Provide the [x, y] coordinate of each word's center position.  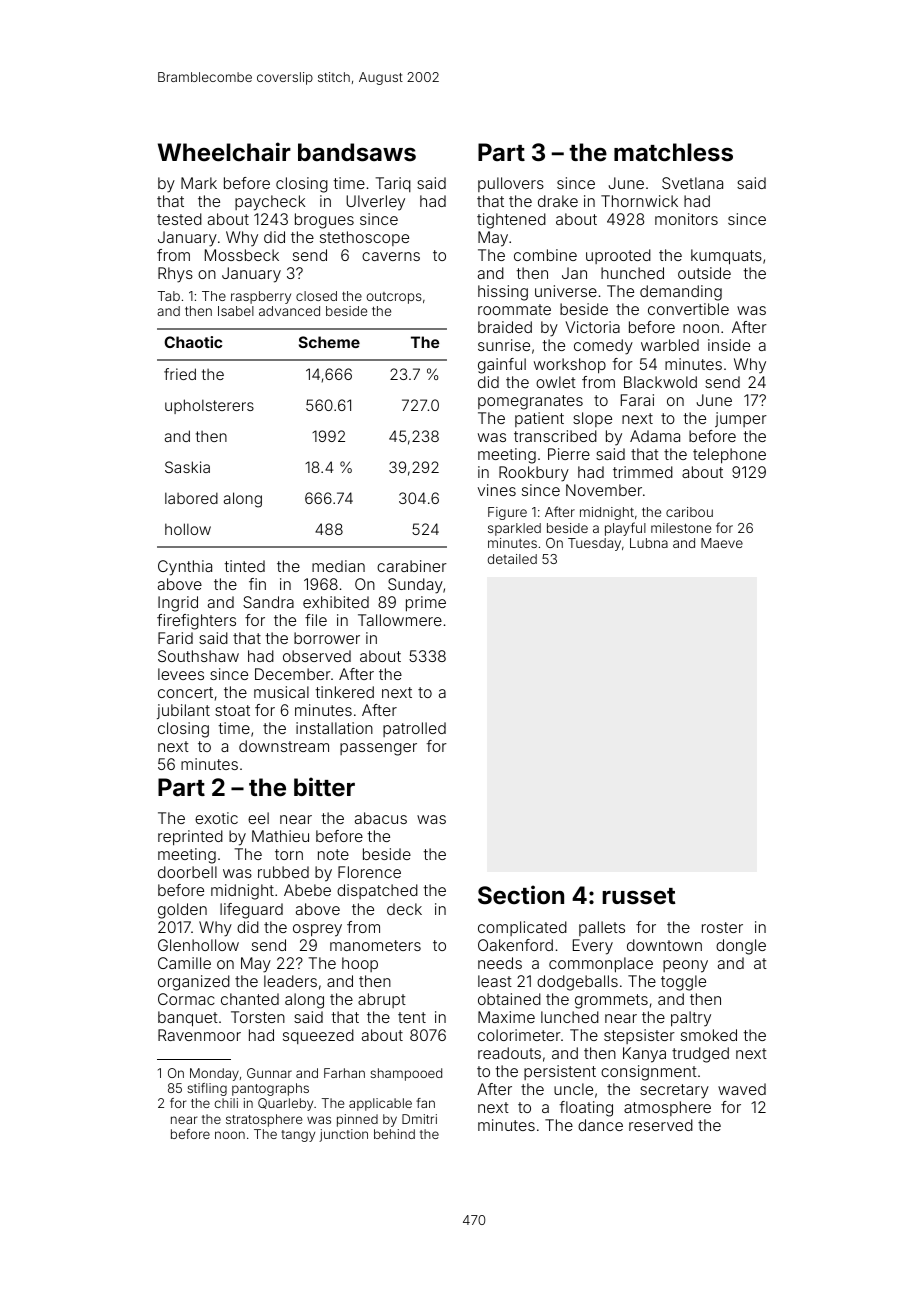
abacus [381, 818]
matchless [673, 152]
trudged [700, 1055]
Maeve [722, 543]
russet [639, 896]
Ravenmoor [199, 1035]
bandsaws [357, 152]
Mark [199, 183]
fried [180, 374]
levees [181, 674]
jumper [741, 419]
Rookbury [534, 474]
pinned [357, 1120]
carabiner [412, 566]
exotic [216, 818]
